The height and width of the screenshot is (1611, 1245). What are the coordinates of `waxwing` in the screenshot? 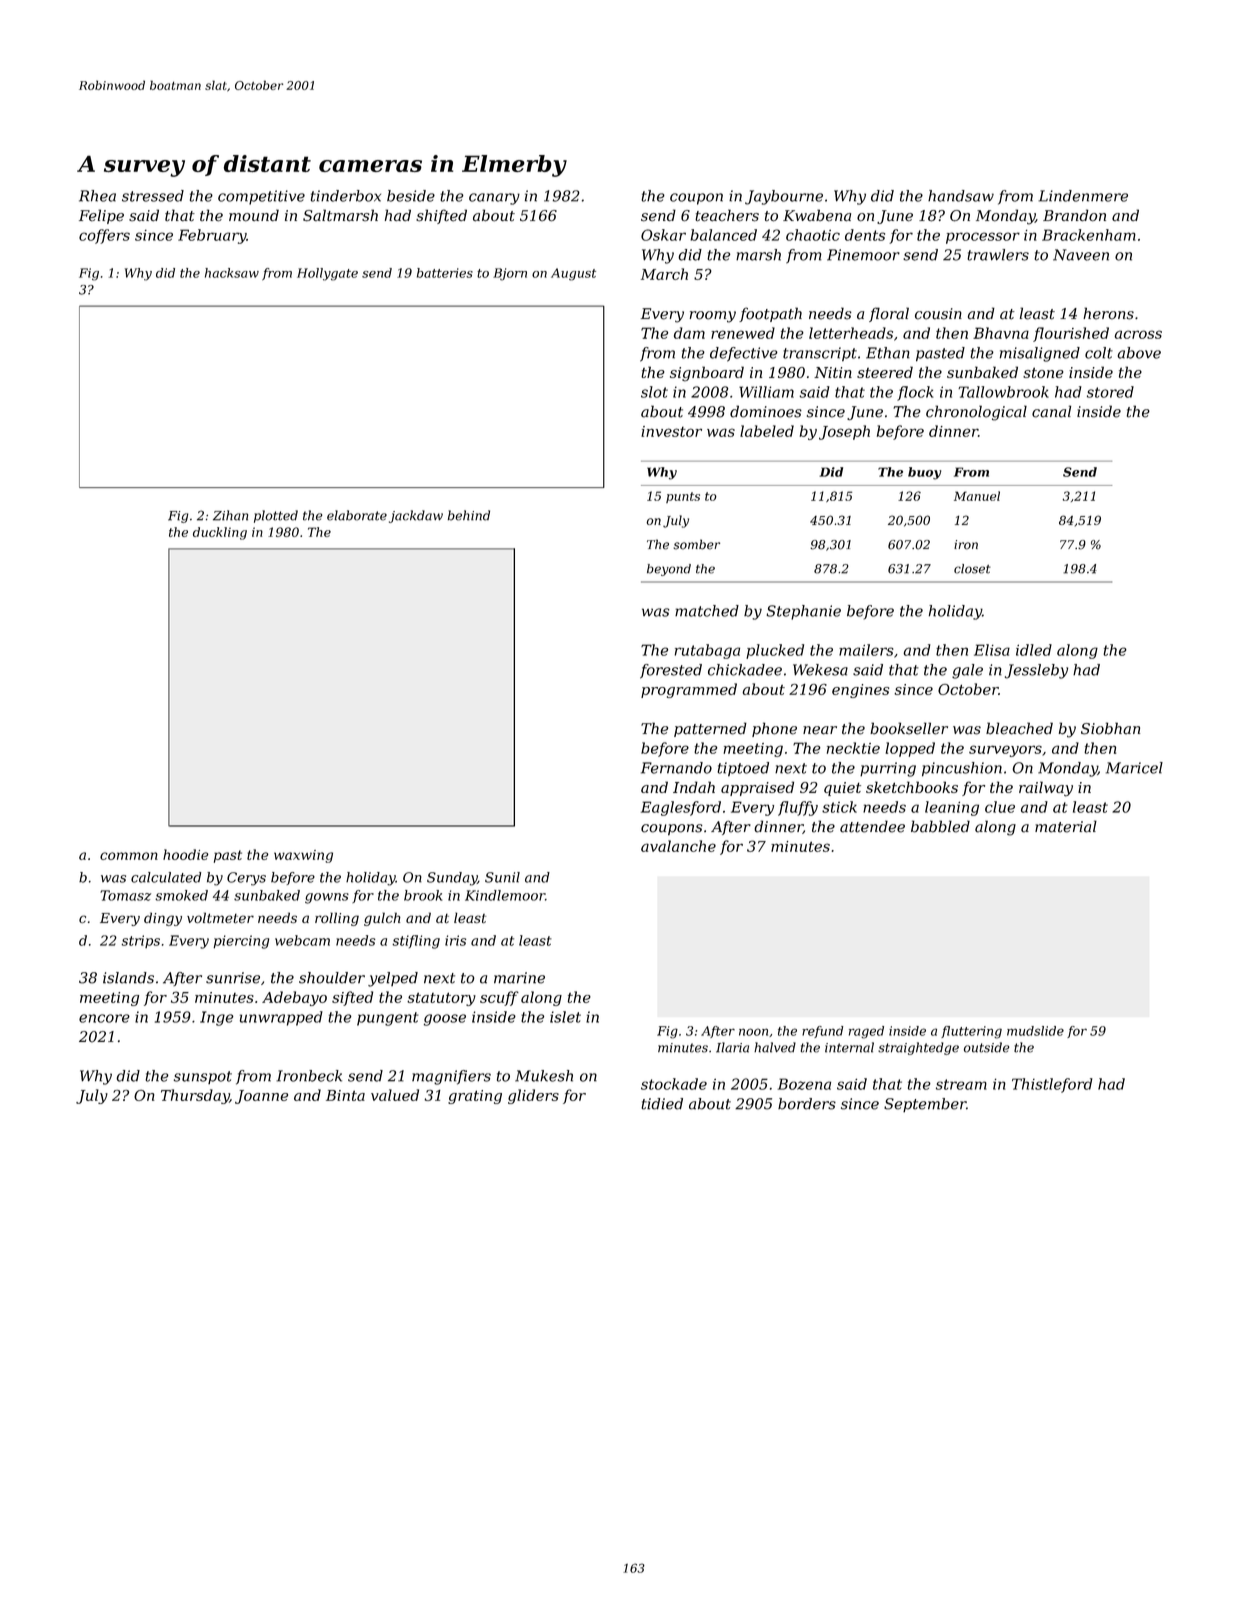 It's located at (303, 856).
